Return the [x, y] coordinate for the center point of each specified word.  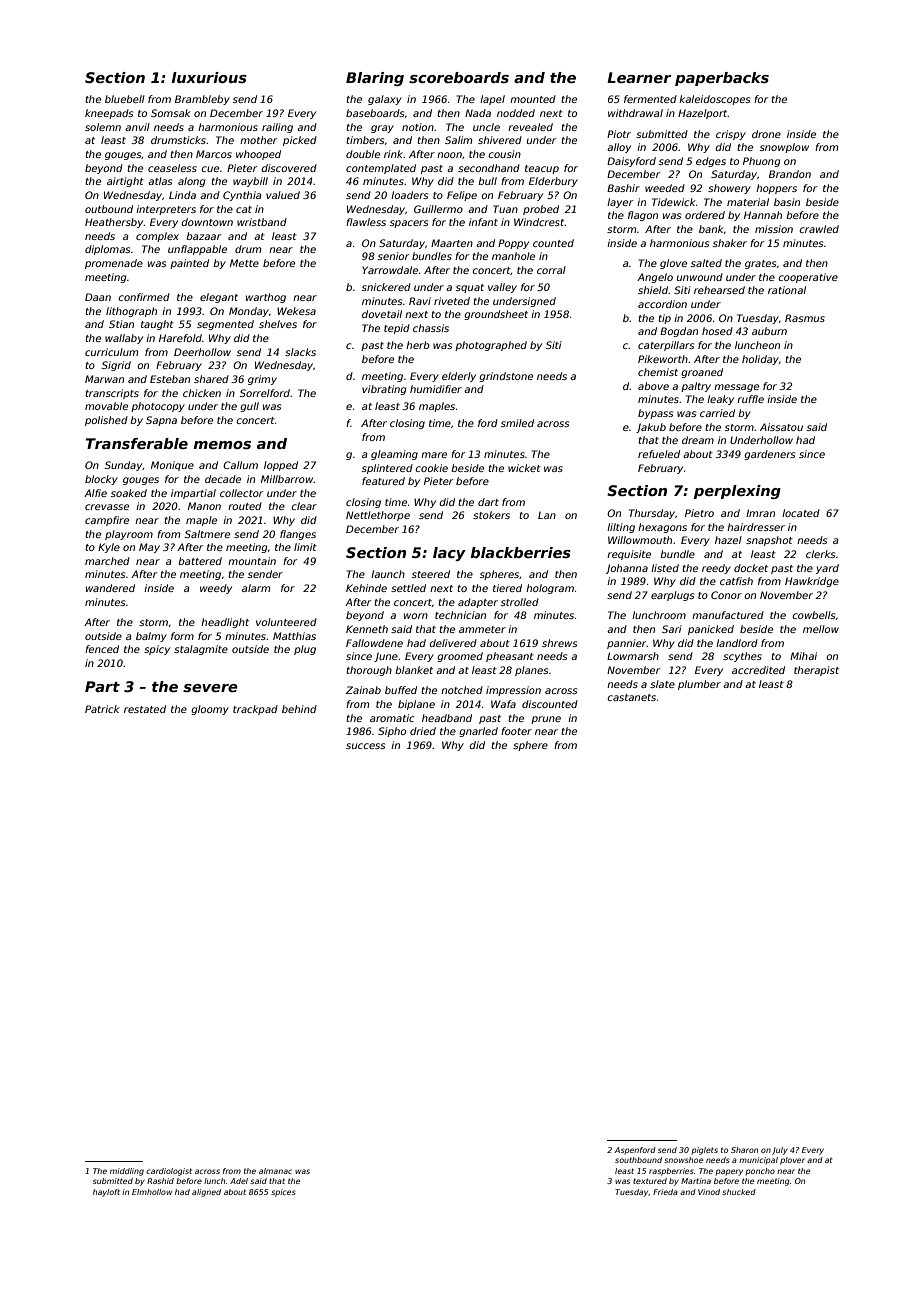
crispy [731, 135]
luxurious [209, 77]
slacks [300, 352]
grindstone [506, 377]
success [365, 746]
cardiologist [169, 1172]
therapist [816, 671]
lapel [492, 100]
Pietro [699, 513]
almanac [275, 1171]
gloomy [210, 710]
